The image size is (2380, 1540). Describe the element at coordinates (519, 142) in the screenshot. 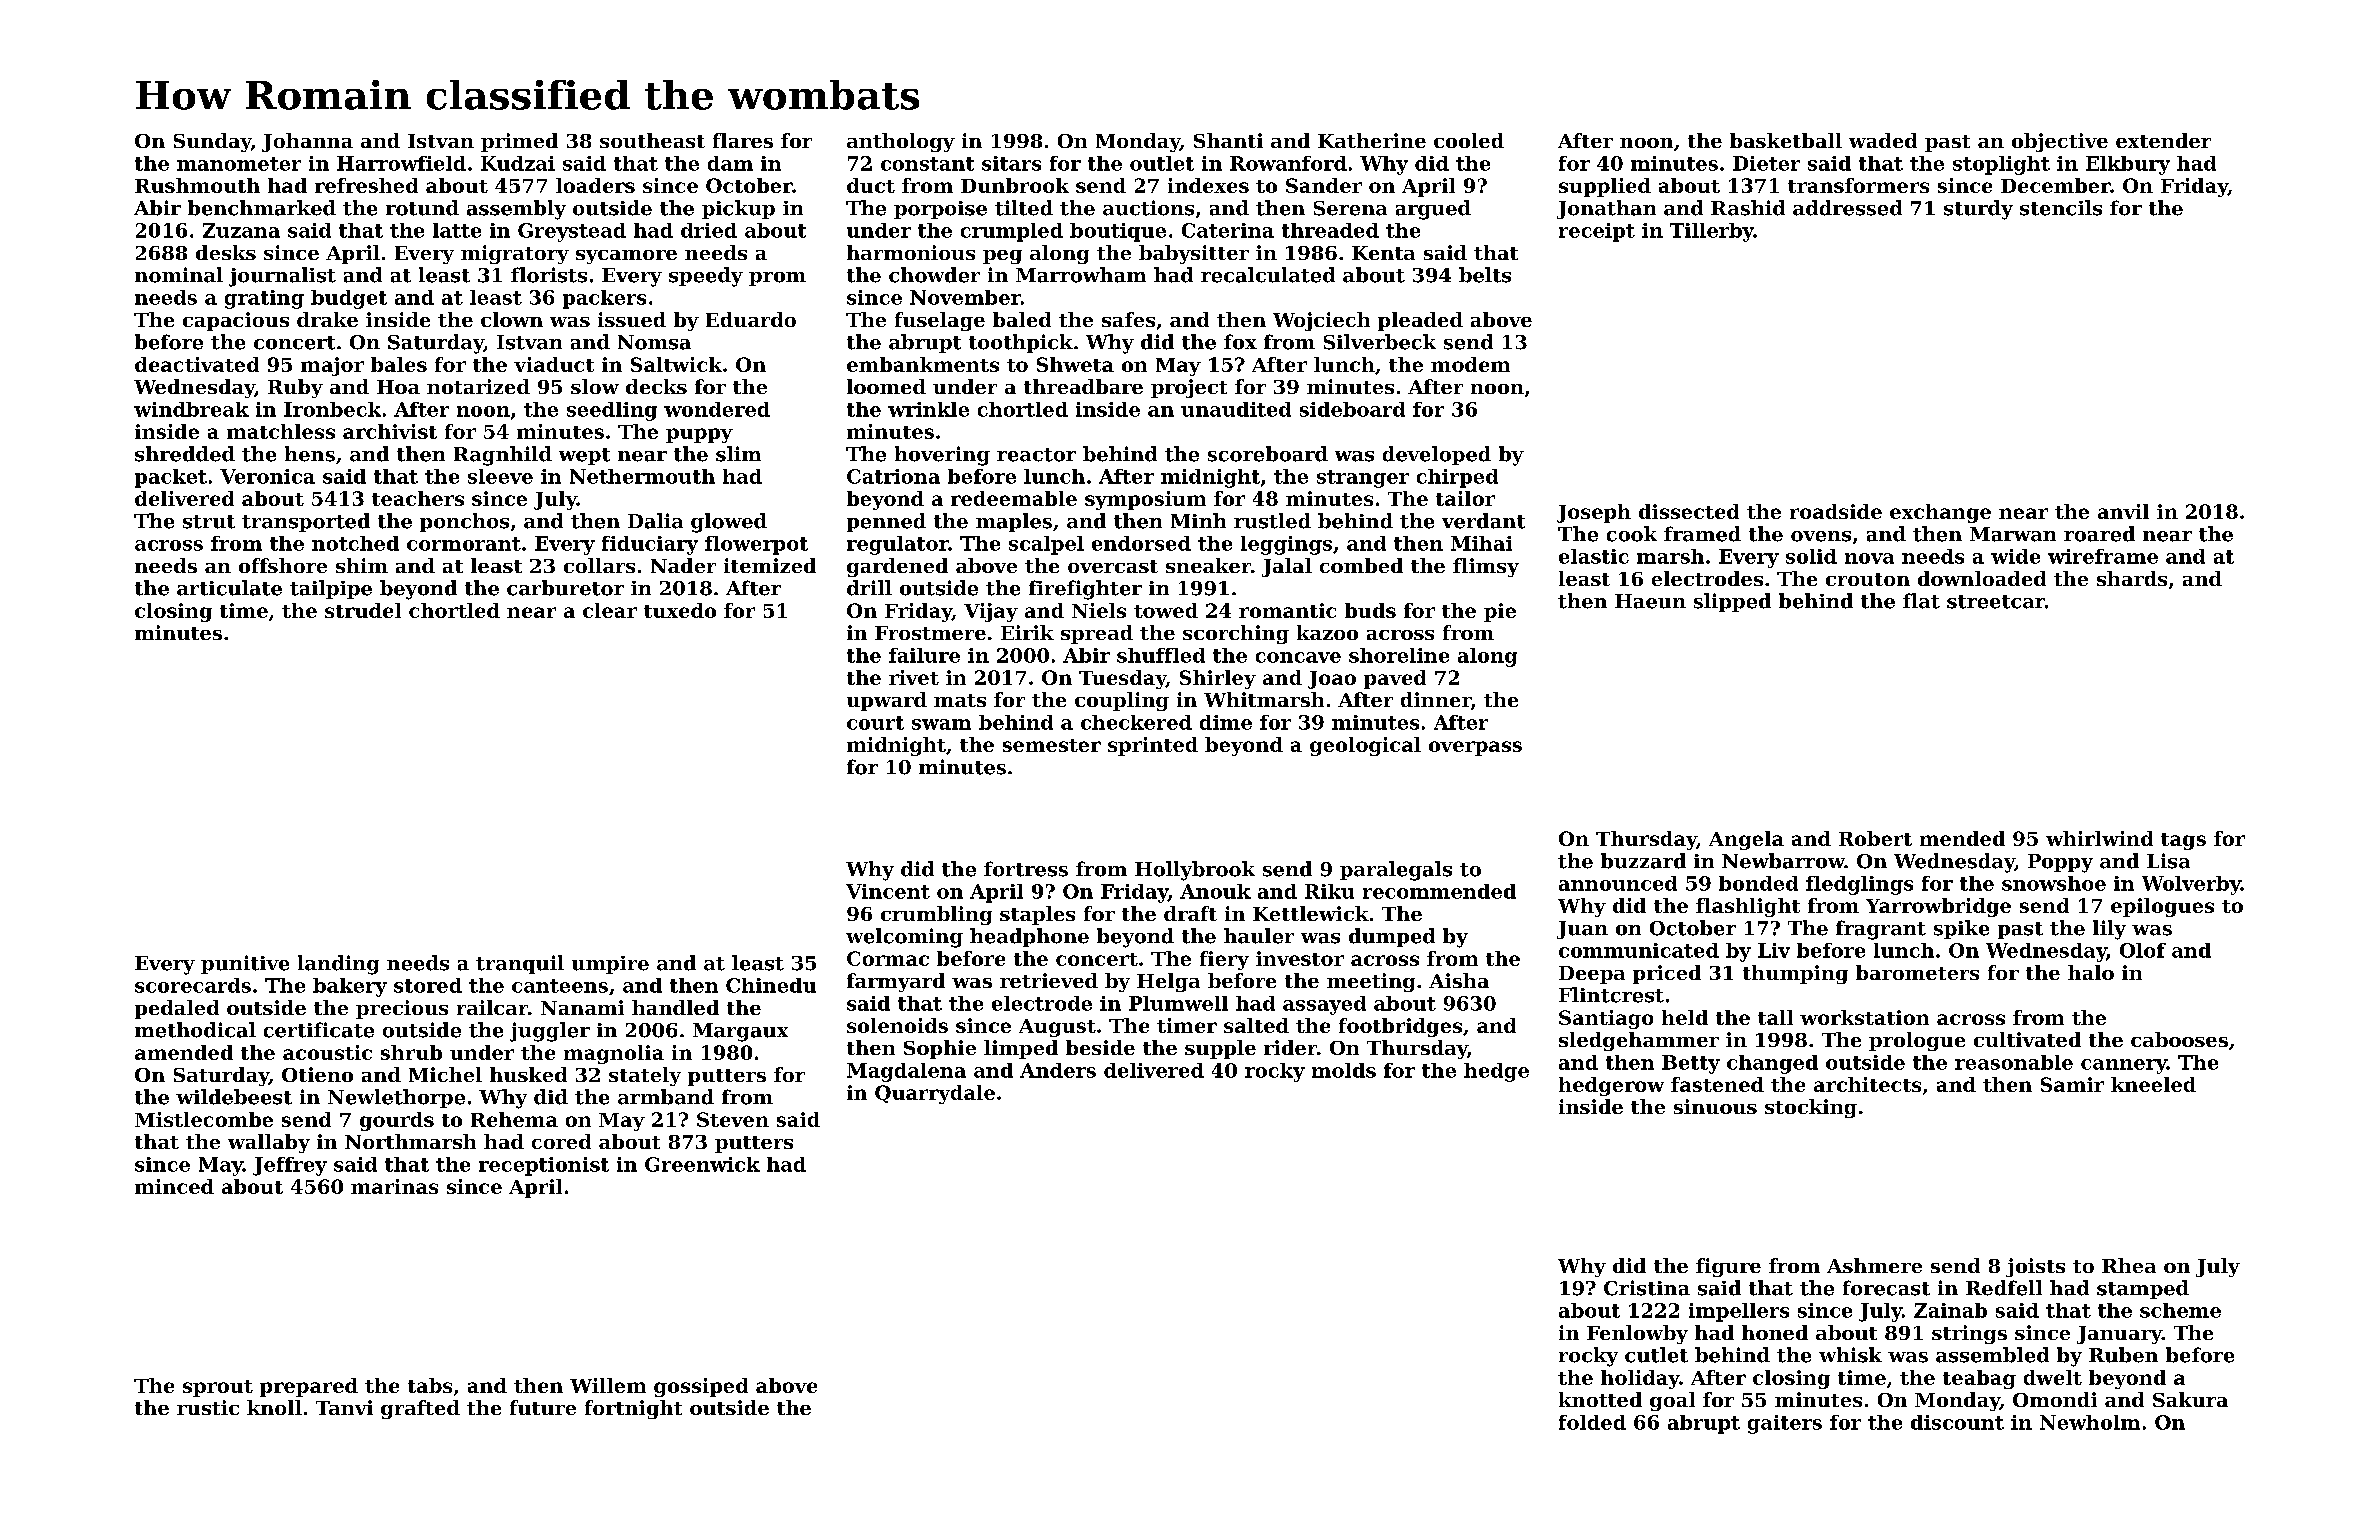

I see `primed` at that location.
